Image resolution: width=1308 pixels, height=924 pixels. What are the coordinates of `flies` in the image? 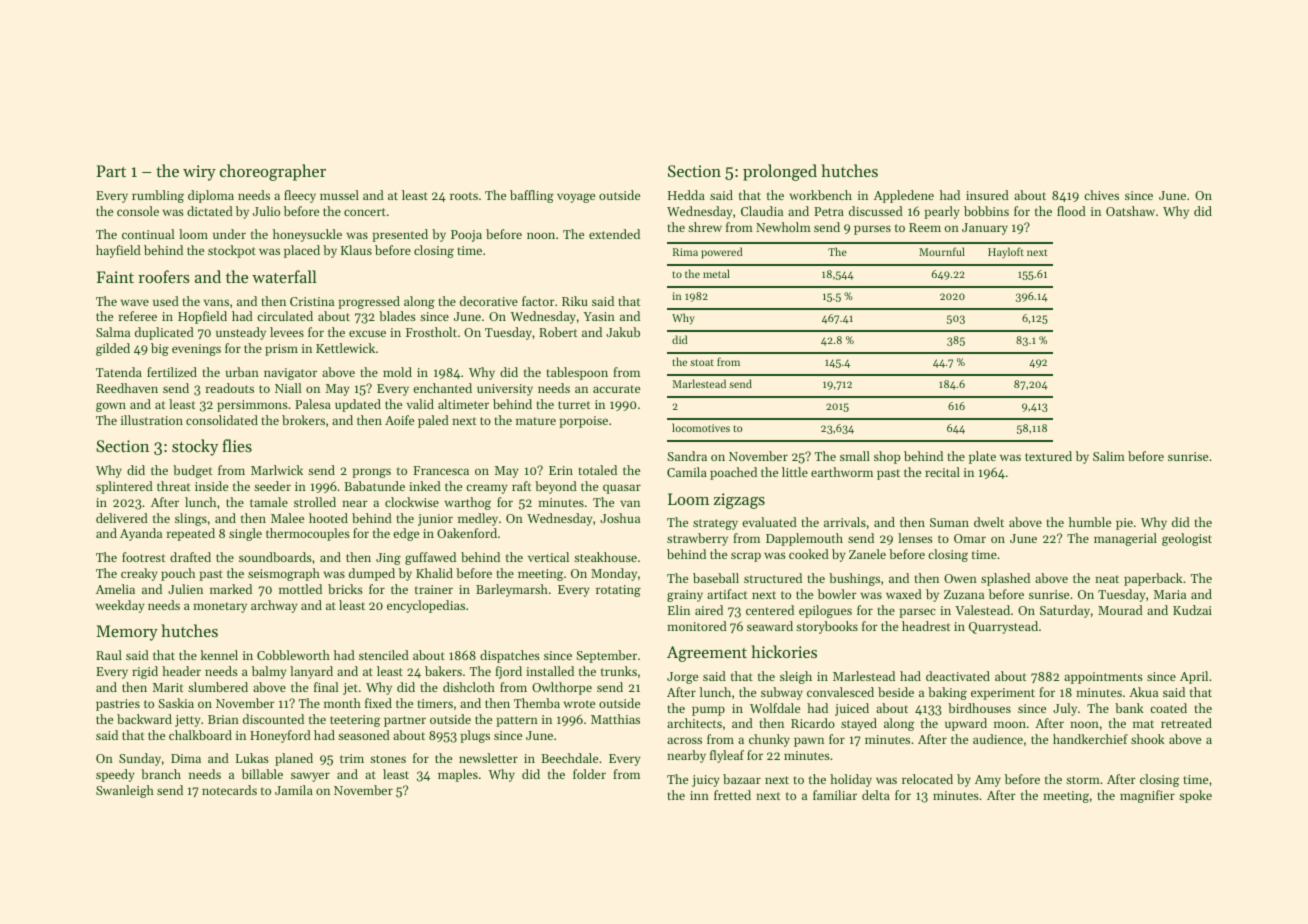 It's located at (237, 445).
